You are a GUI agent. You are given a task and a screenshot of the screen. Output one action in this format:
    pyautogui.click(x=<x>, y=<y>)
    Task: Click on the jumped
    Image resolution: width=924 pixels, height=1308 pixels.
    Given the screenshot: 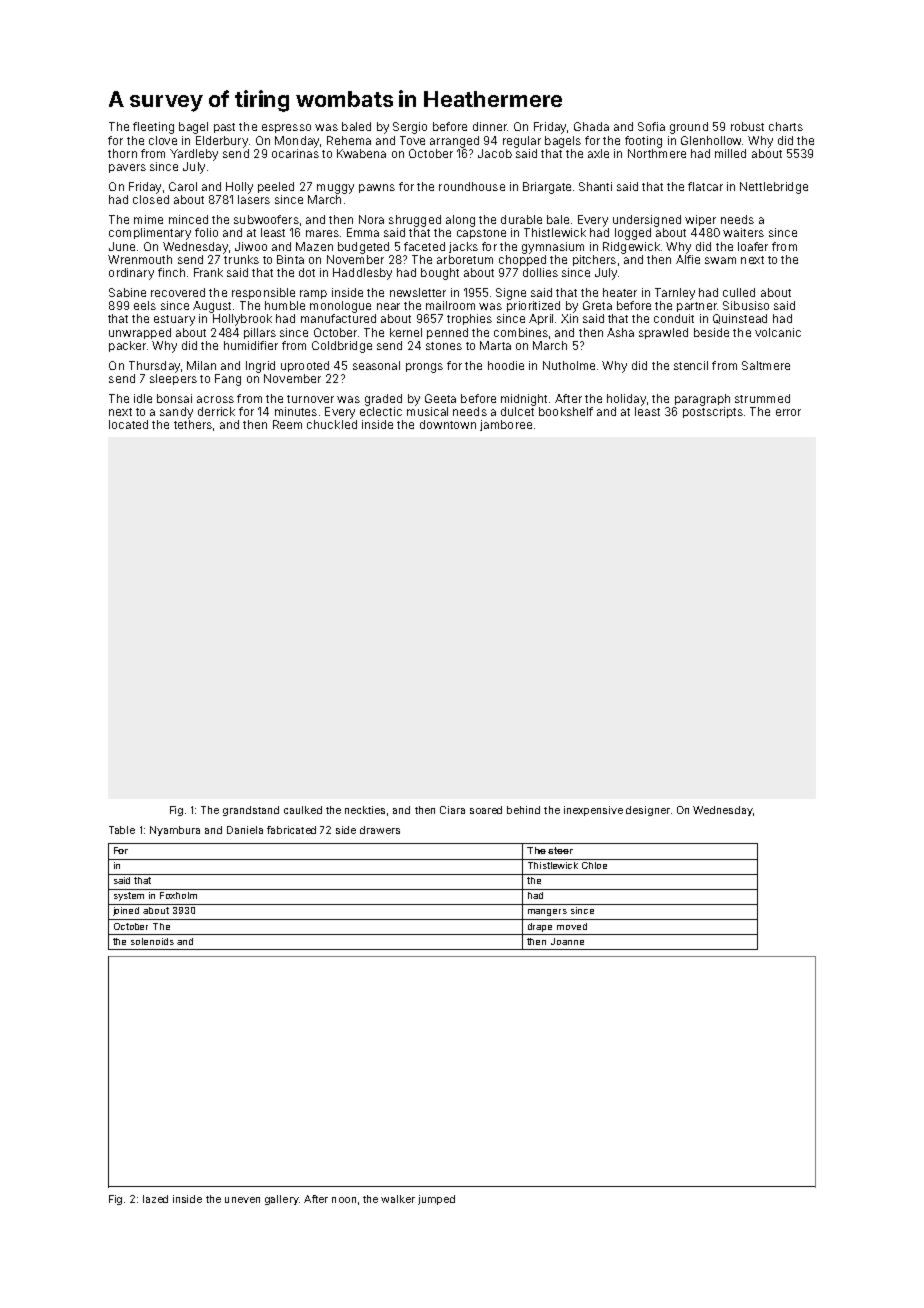 What is the action you would take?
    pyautogui.click(x=436, y=1200)
